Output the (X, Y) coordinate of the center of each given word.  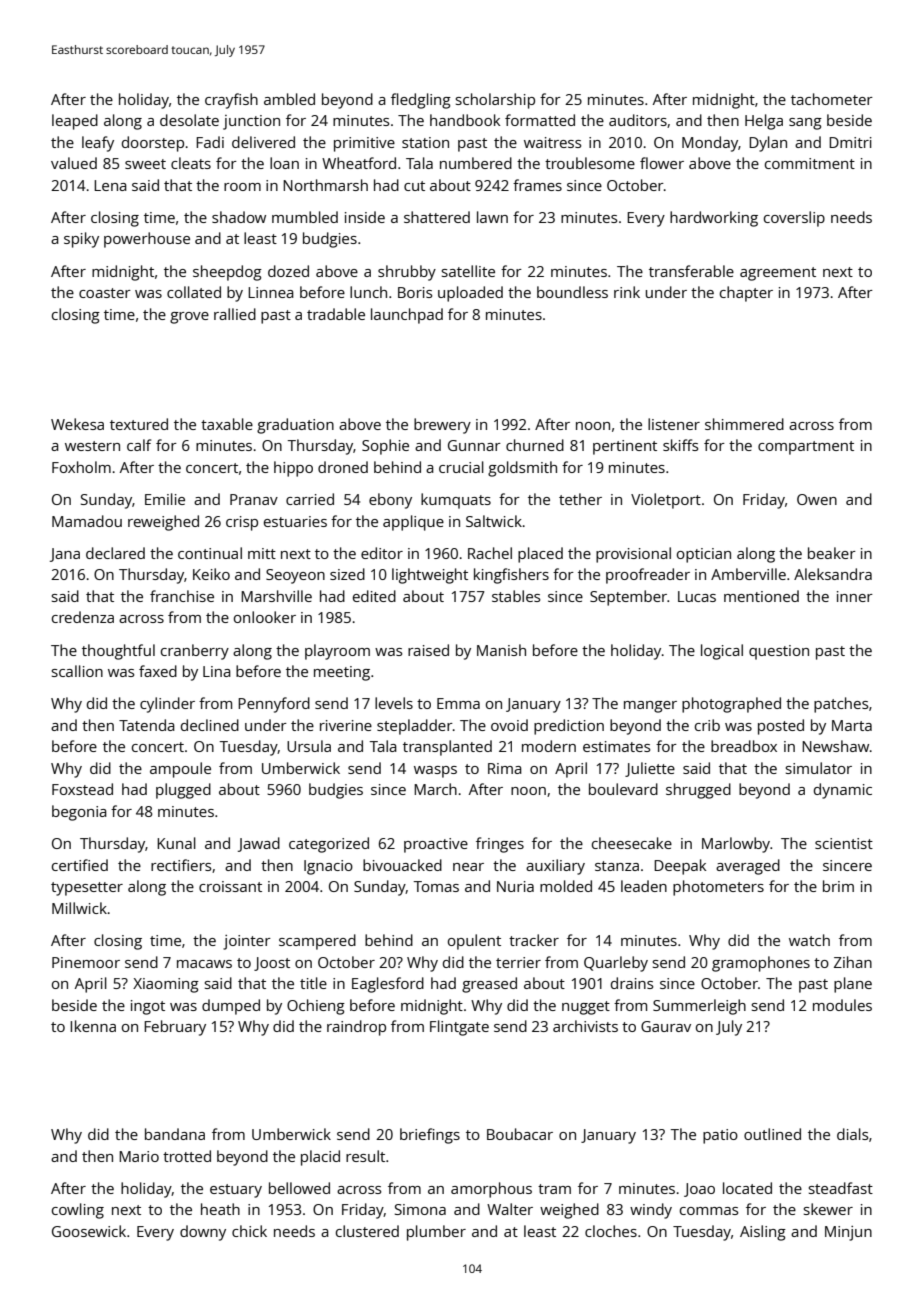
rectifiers (181, 865)
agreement (778, 274)
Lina (217, 671)
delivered (263, 142)
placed (540, 555)
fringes (500, 845)
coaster (105, 293)
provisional (633, 555)
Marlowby (736, 845)
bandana (175, 1134)
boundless (572, 292)
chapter (746, 294)
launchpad (407, 316)
